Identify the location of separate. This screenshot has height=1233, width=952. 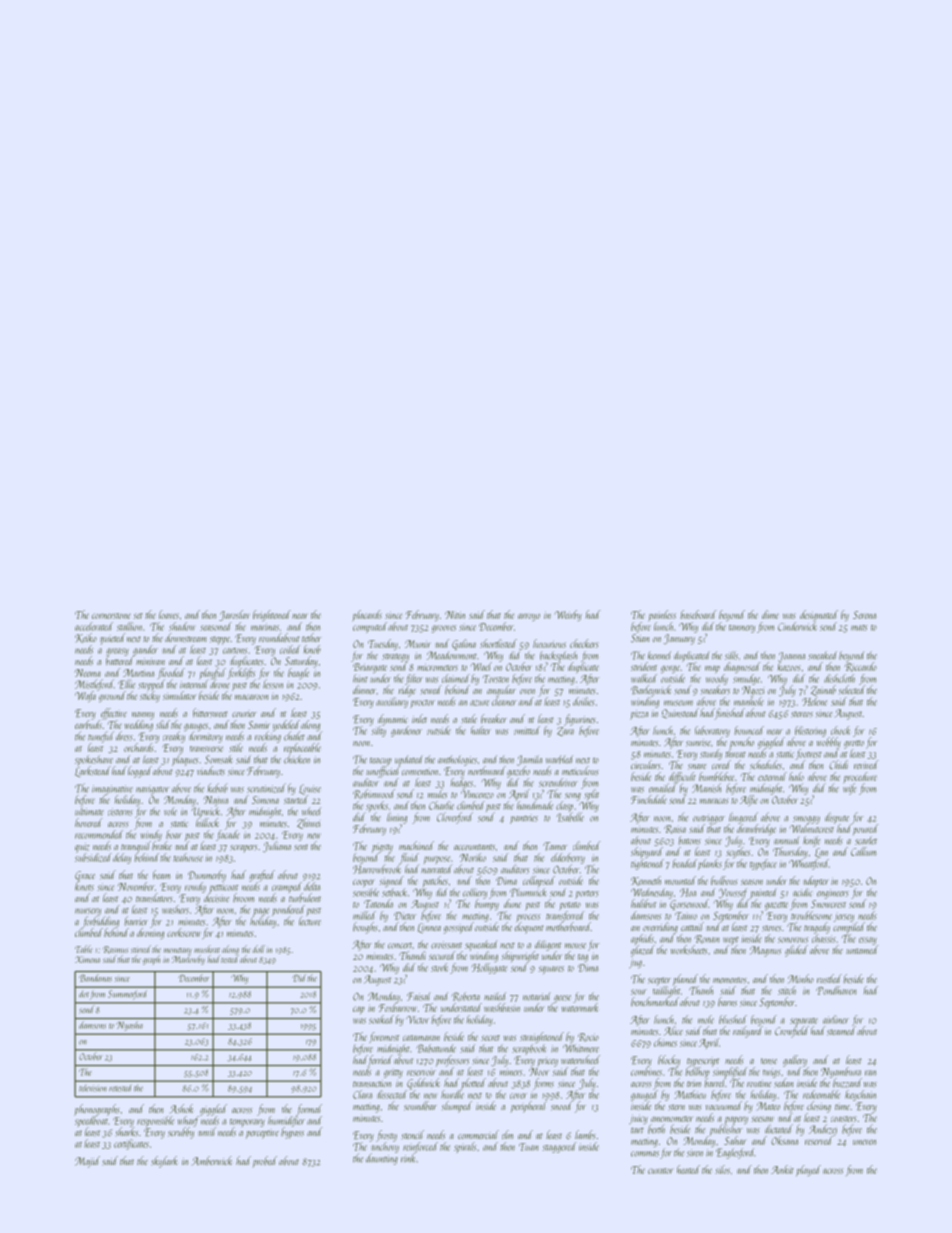
(804, 1022).
